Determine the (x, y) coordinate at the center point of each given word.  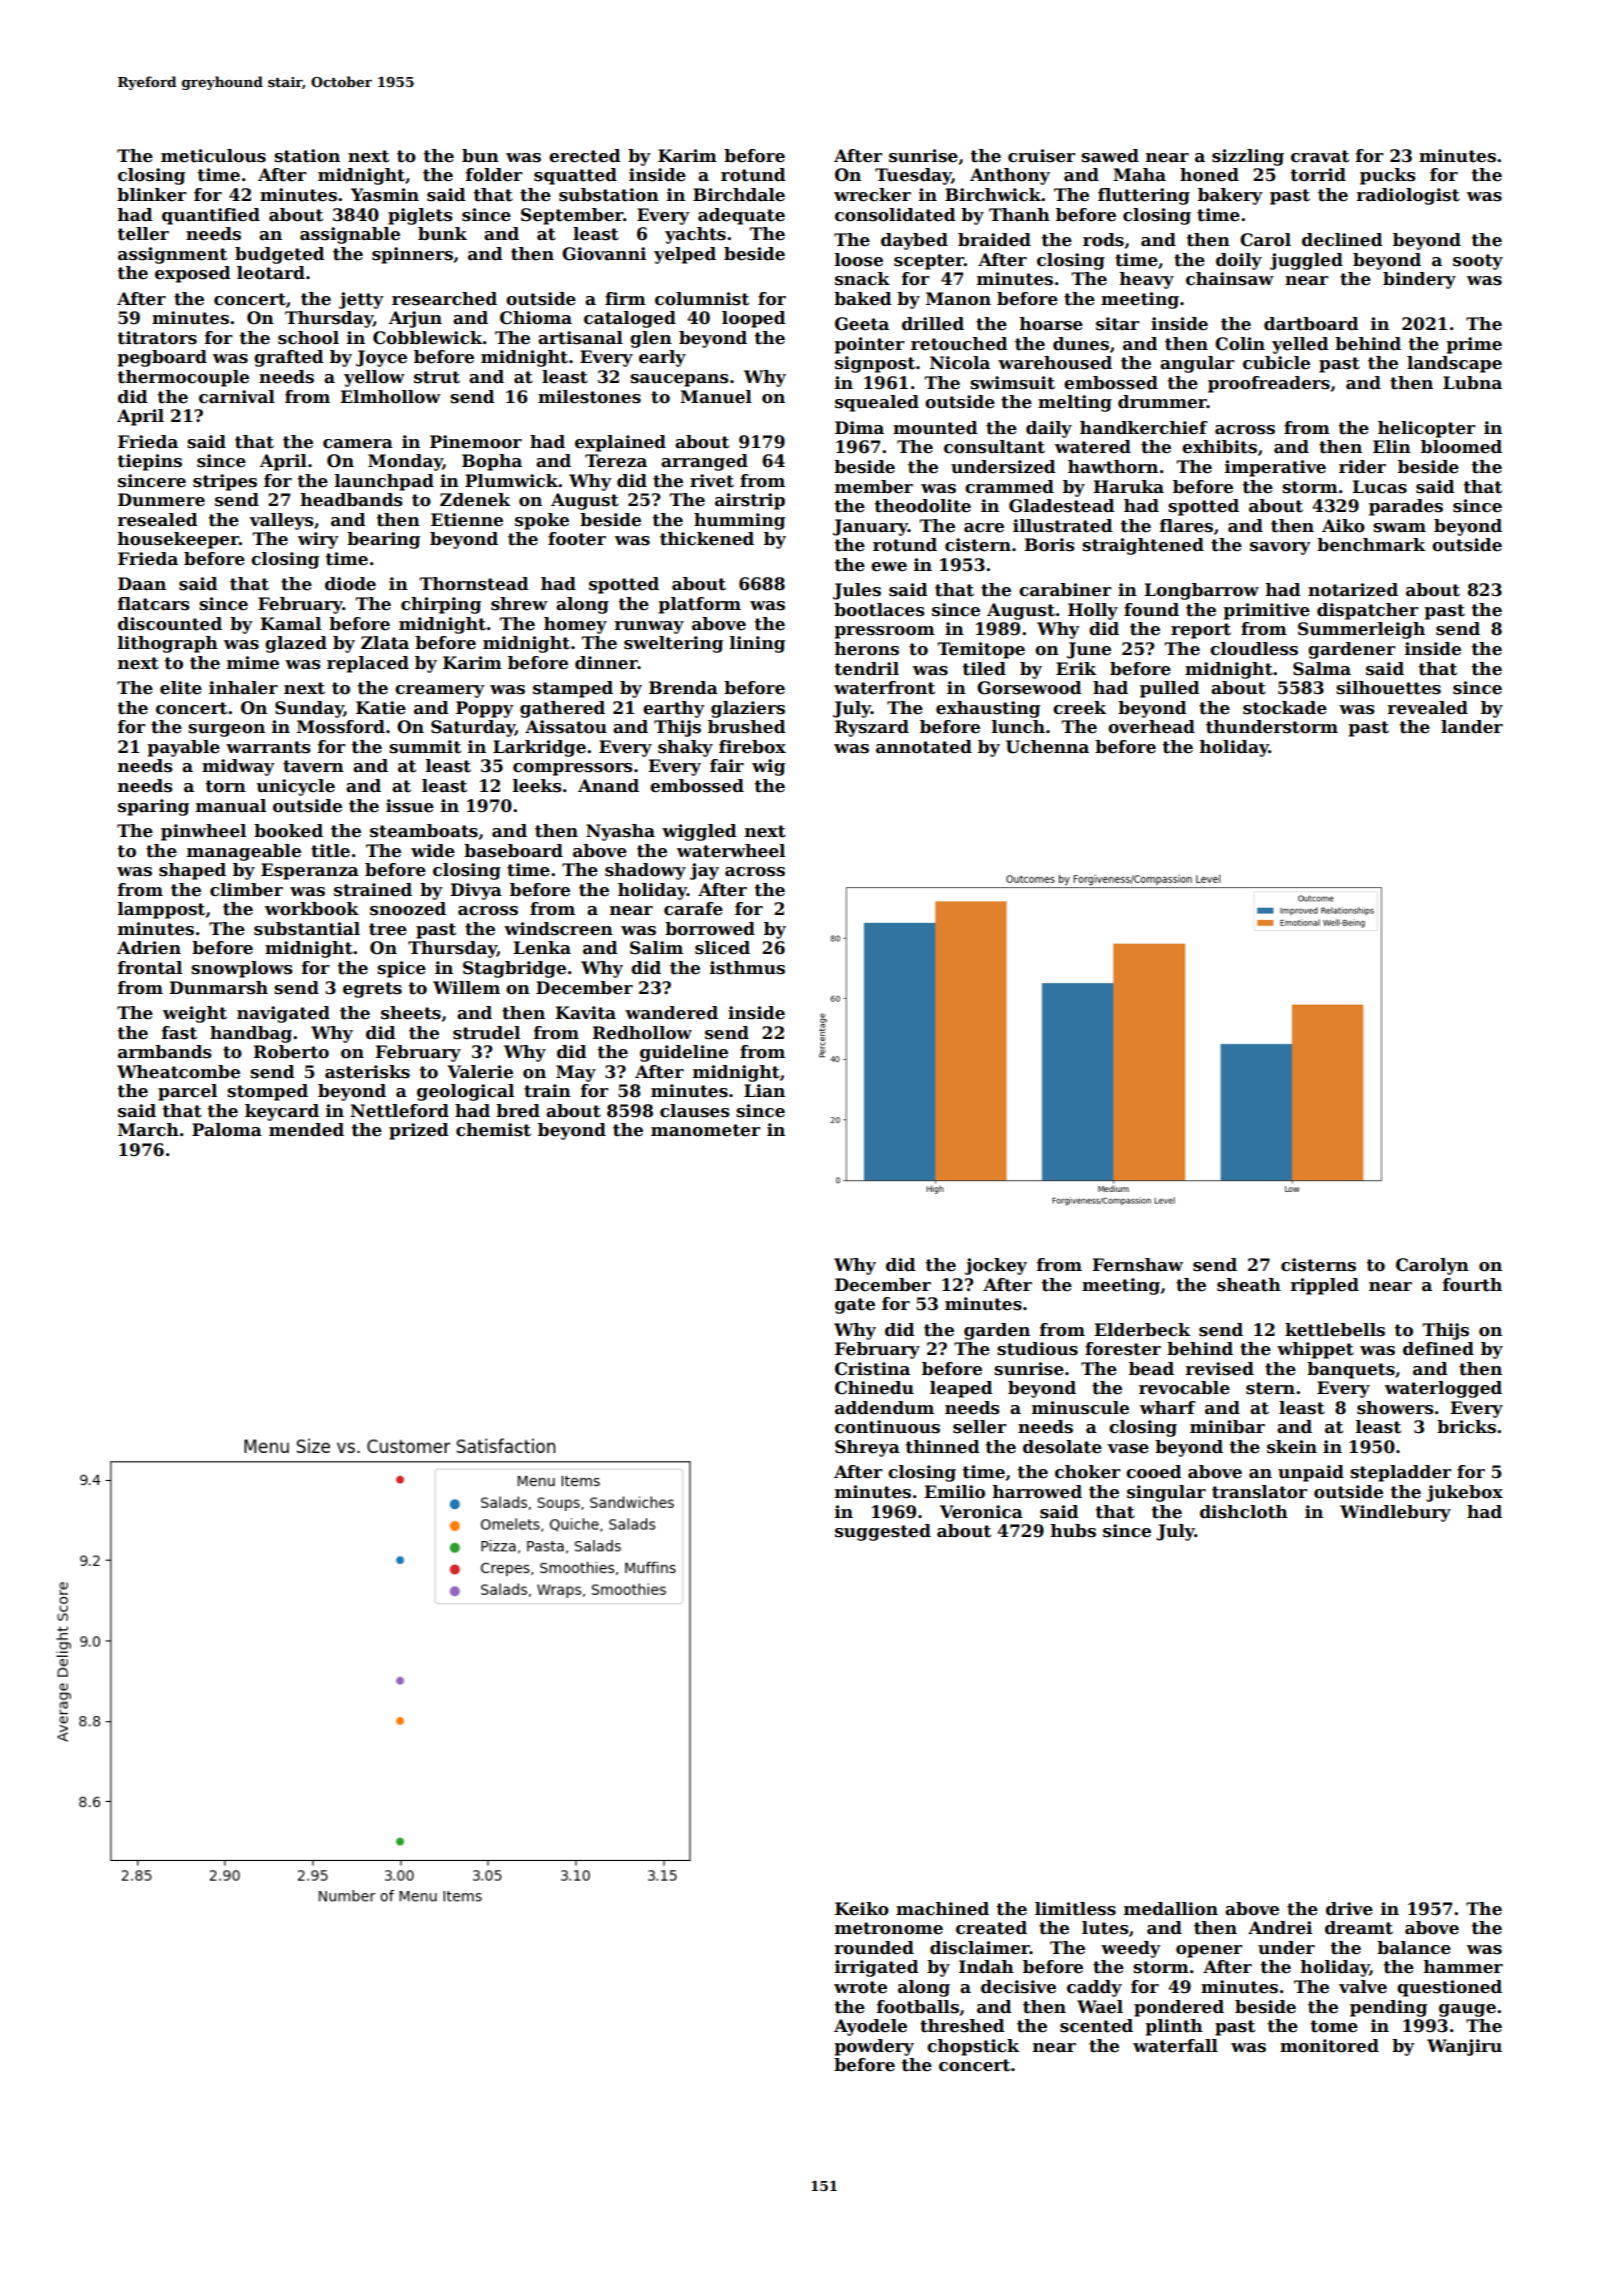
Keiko (862, 1909)
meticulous (213, 156)
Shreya (867, 1448)
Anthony (1010, 176)
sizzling (1248, 157)
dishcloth (1244, 1512)
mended (306, 1130)
